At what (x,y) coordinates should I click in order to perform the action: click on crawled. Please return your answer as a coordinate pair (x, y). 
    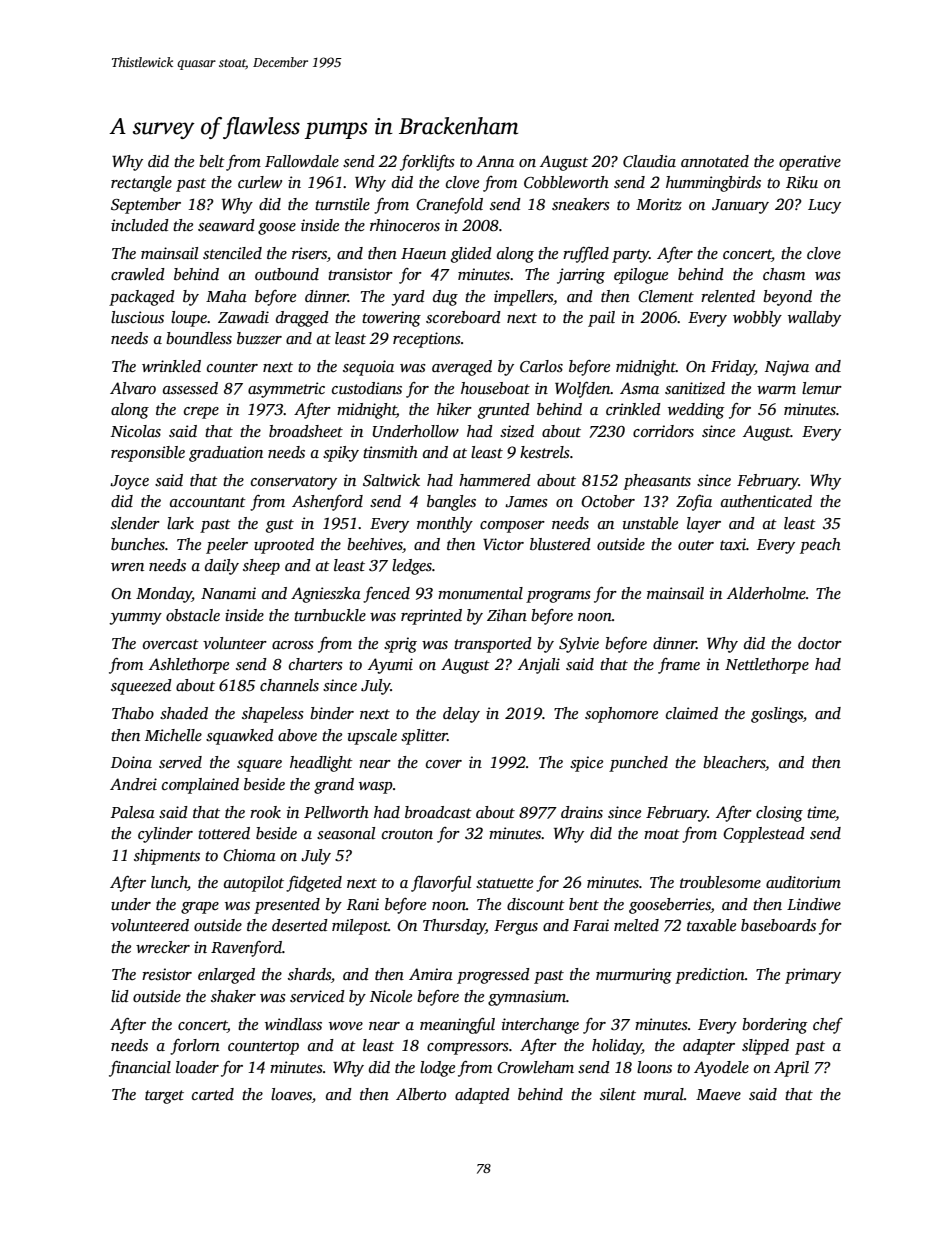
    Looking at the image, I should click on (138, 274).
